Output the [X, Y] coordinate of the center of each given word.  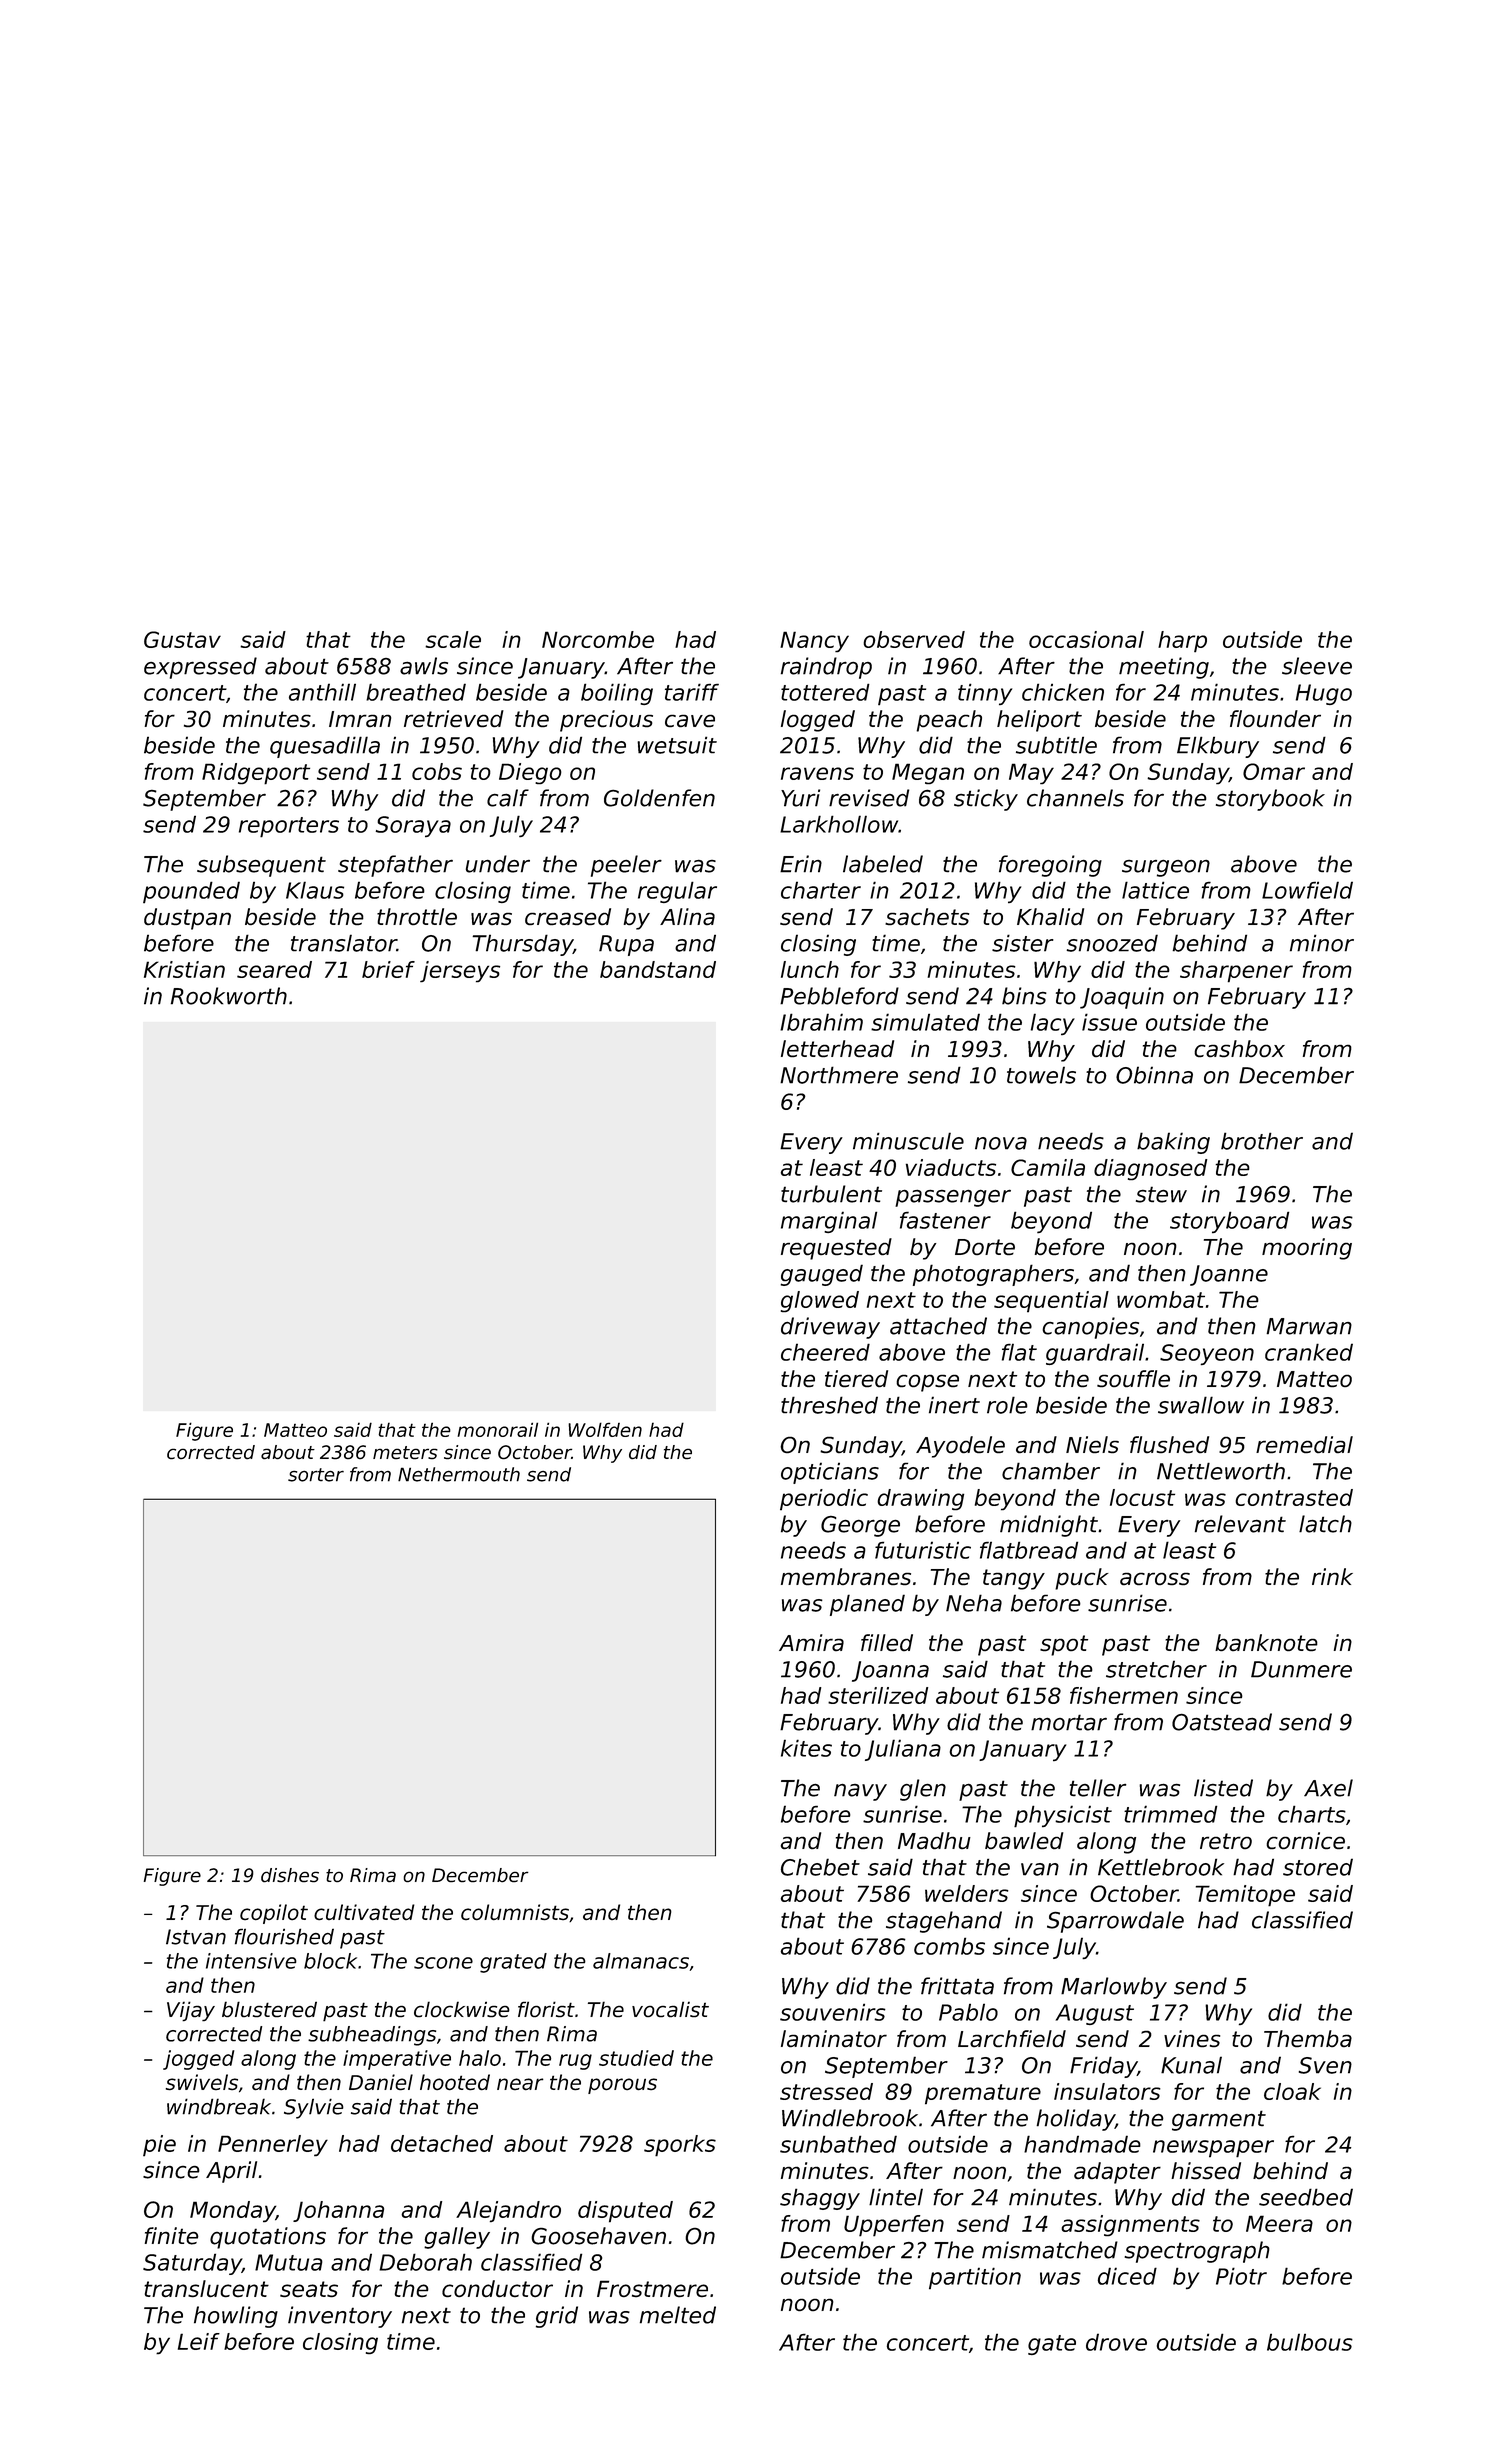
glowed [820, 1301]
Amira [811, 1642]
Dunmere [1301, 1669]
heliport [1039, 721]
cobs [437, 771]
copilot [274, 1914]
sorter [316, 1475]
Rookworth [229, 996]
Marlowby [1114, 1988]
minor [1322, 943]
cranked [1309, 1352]
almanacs [641, 1961]
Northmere [839, 1075]
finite [172, 2236]
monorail [497, 1429]
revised [869, 798]
